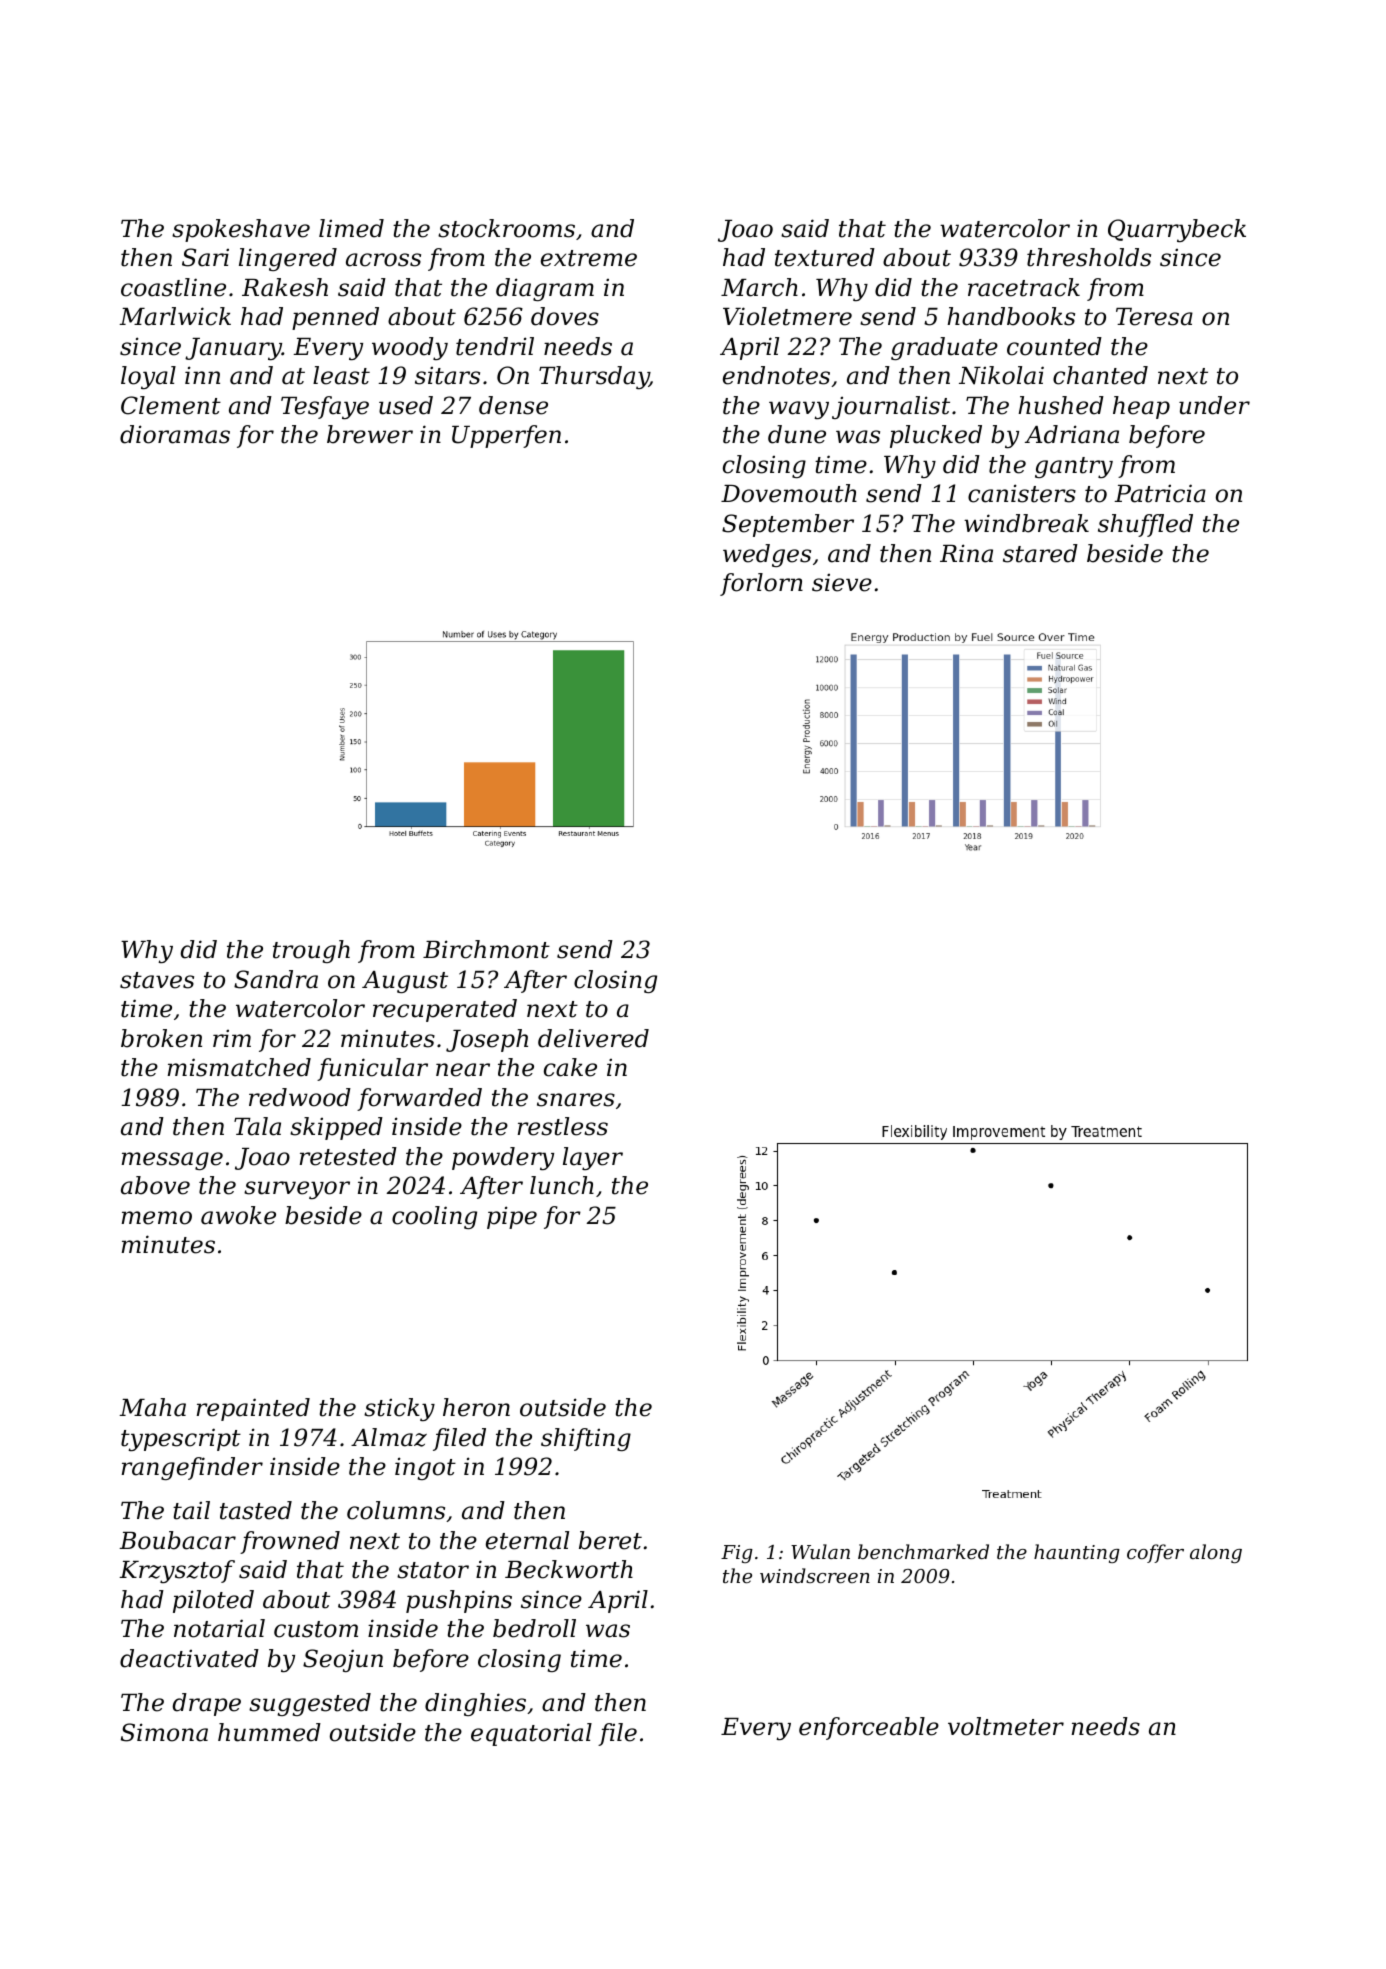 The image size is (1386, 1969). What do you see at coordinates (1100, 375) in the screenshot?
I see `chanted` at bounding box center [1100, 375].
